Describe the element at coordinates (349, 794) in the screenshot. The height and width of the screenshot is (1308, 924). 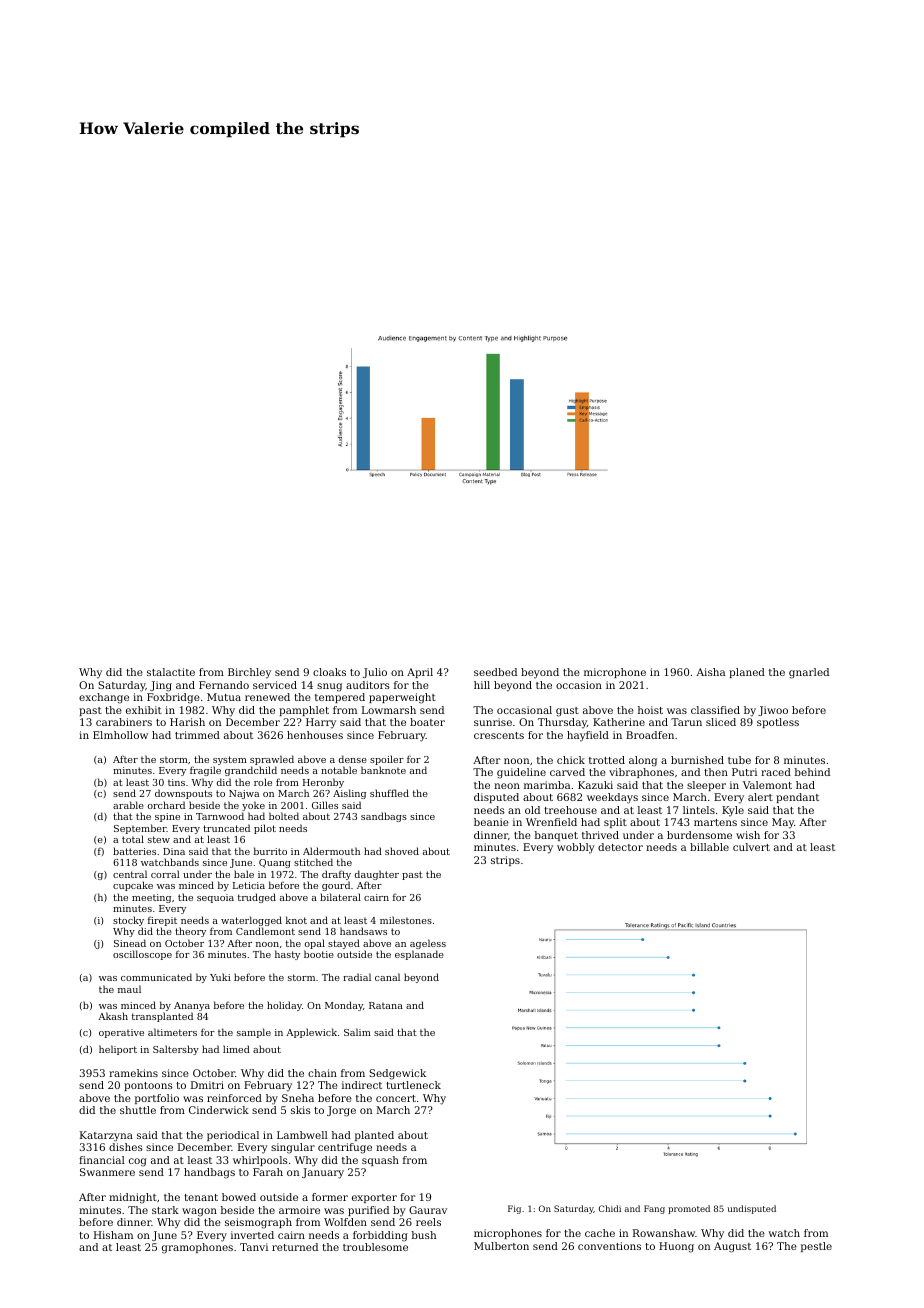
I see `Aisling` at that location.
